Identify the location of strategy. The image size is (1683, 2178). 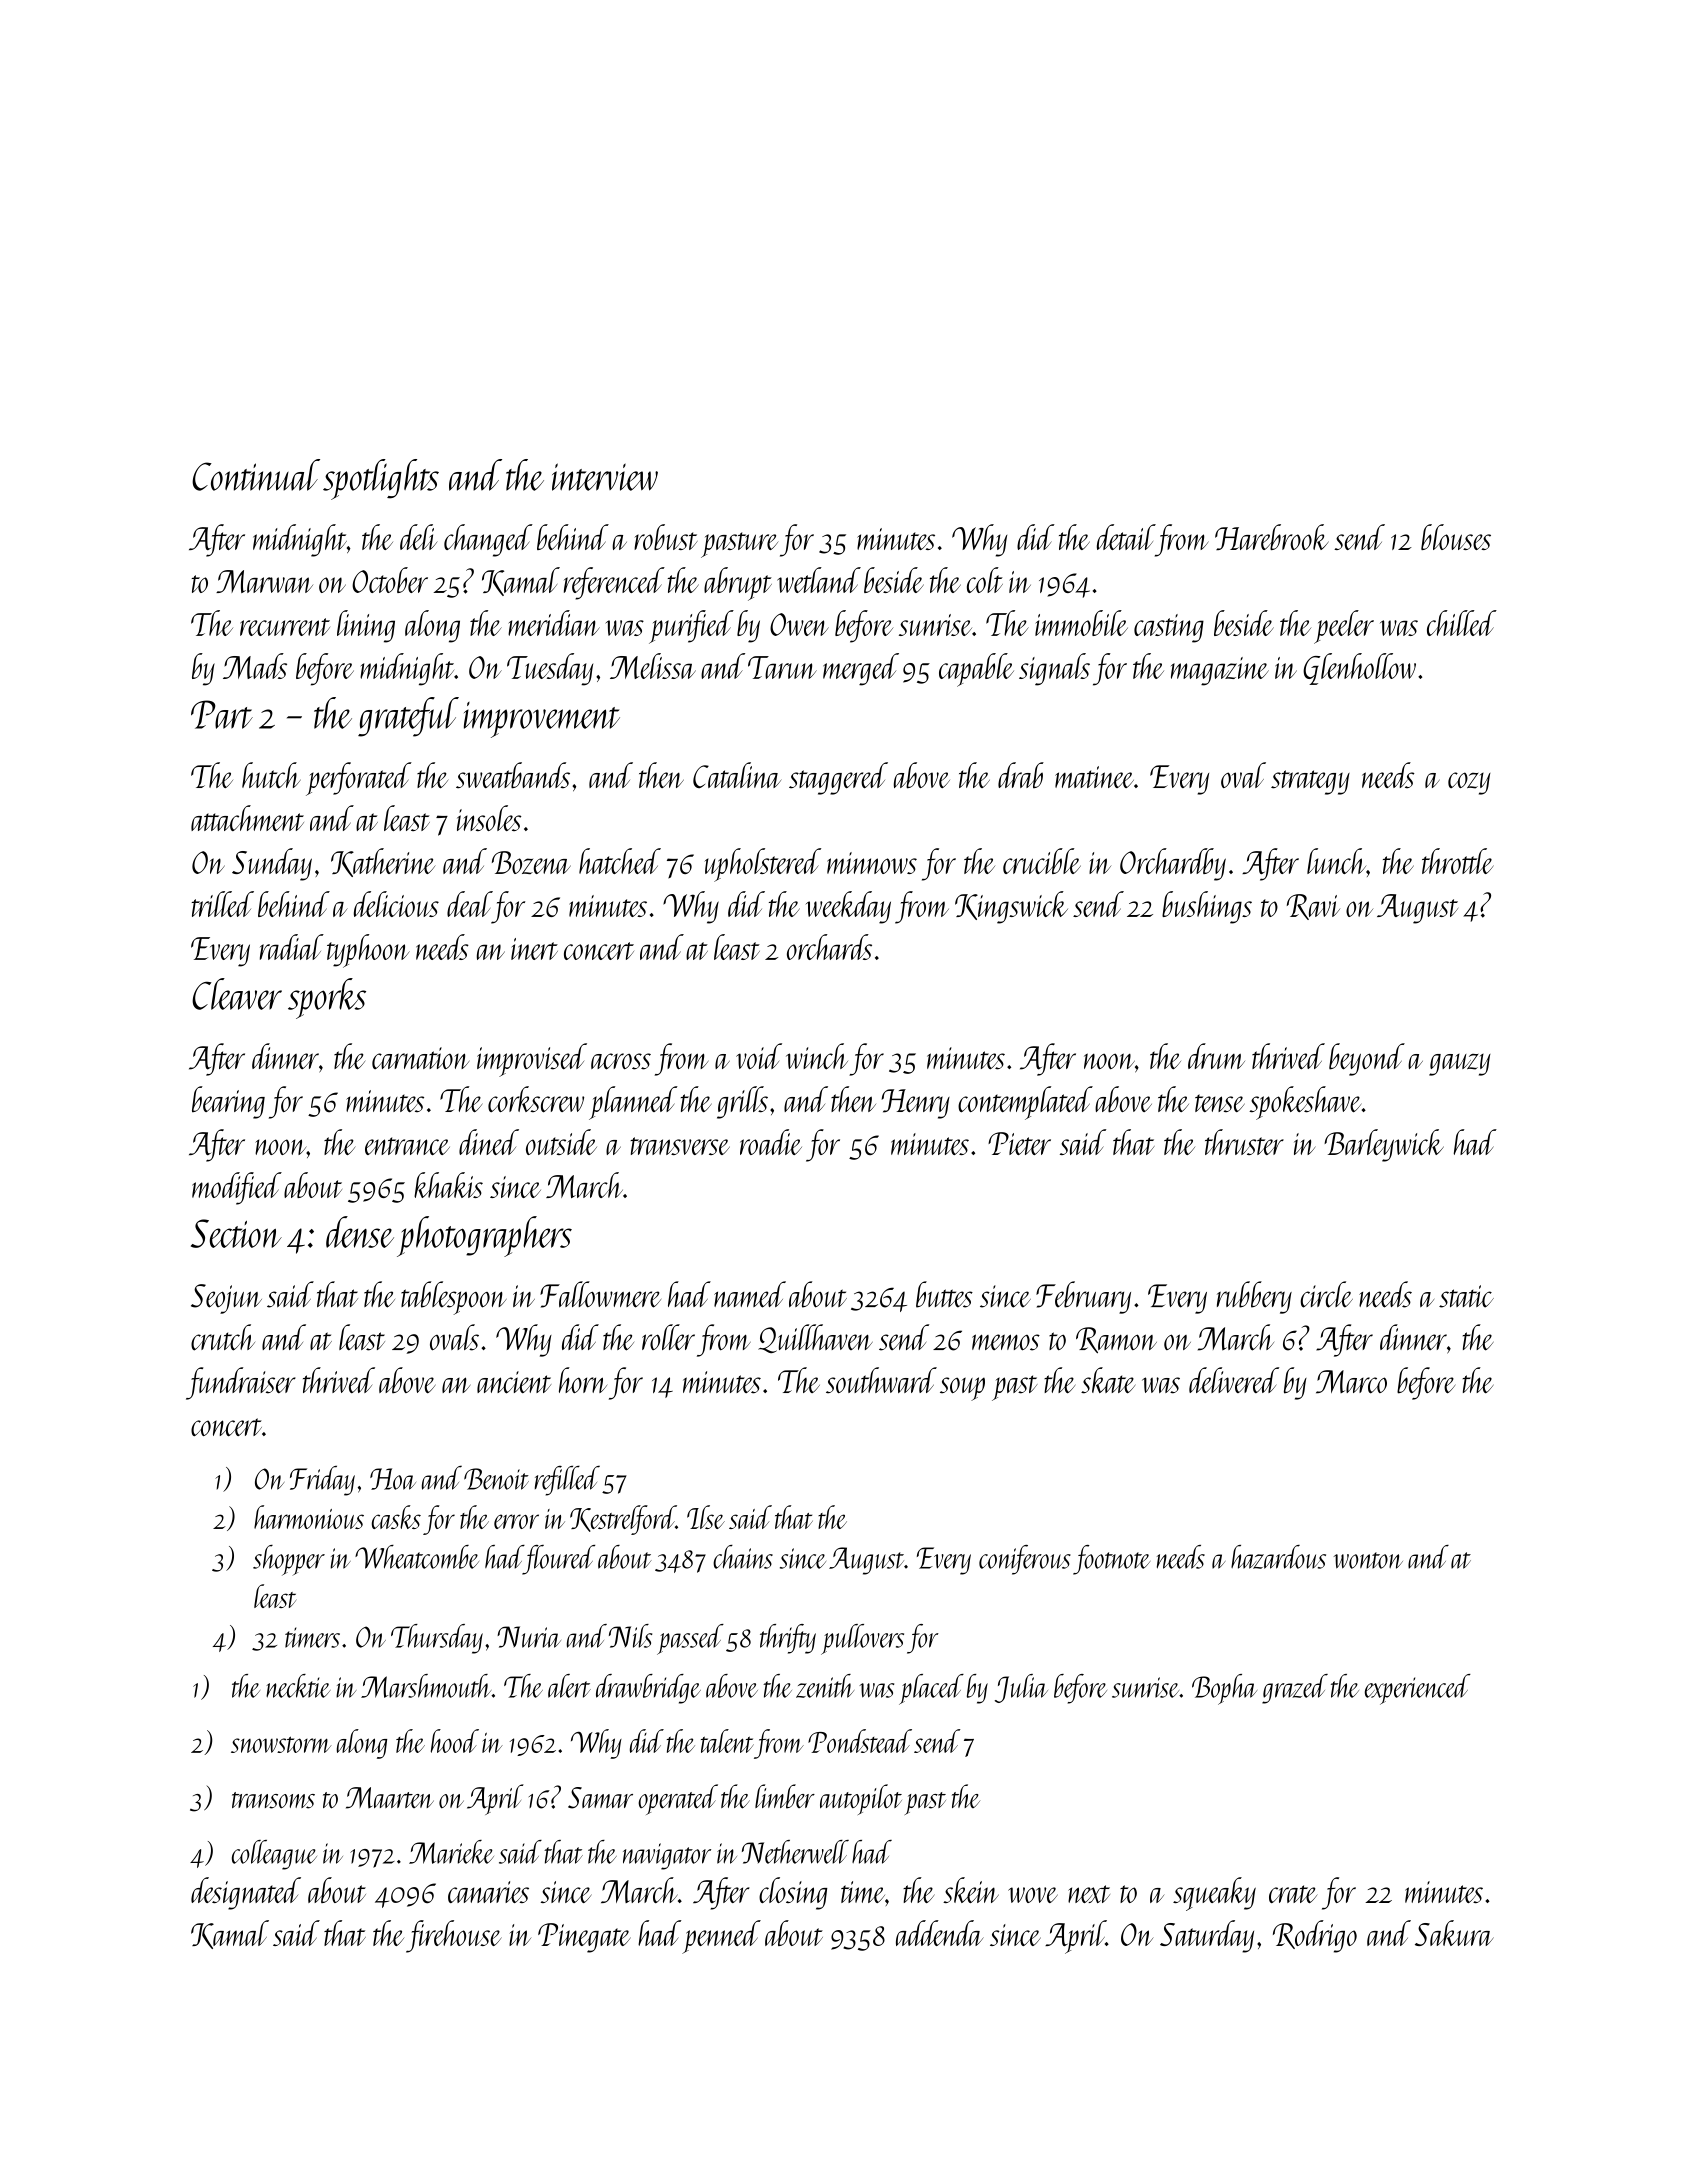
(1310, 782).
